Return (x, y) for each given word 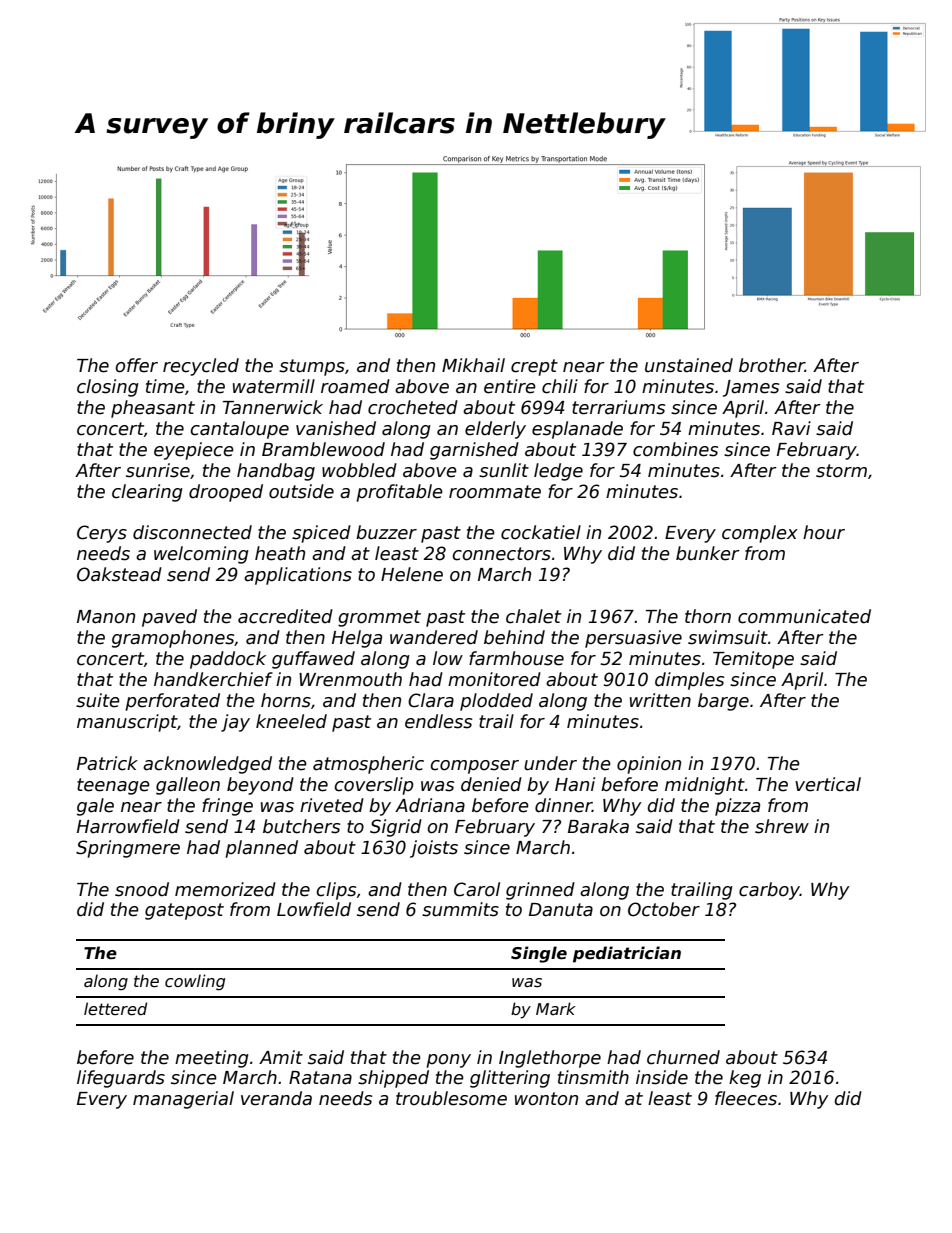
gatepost (184, 911)
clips (336, 891)
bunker (708, 553)
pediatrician (627, 954)
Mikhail (473, 365)
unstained (689, 365)
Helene (412, 574)
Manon (106, 617)
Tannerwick (273, 407)
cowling (195, 982)
